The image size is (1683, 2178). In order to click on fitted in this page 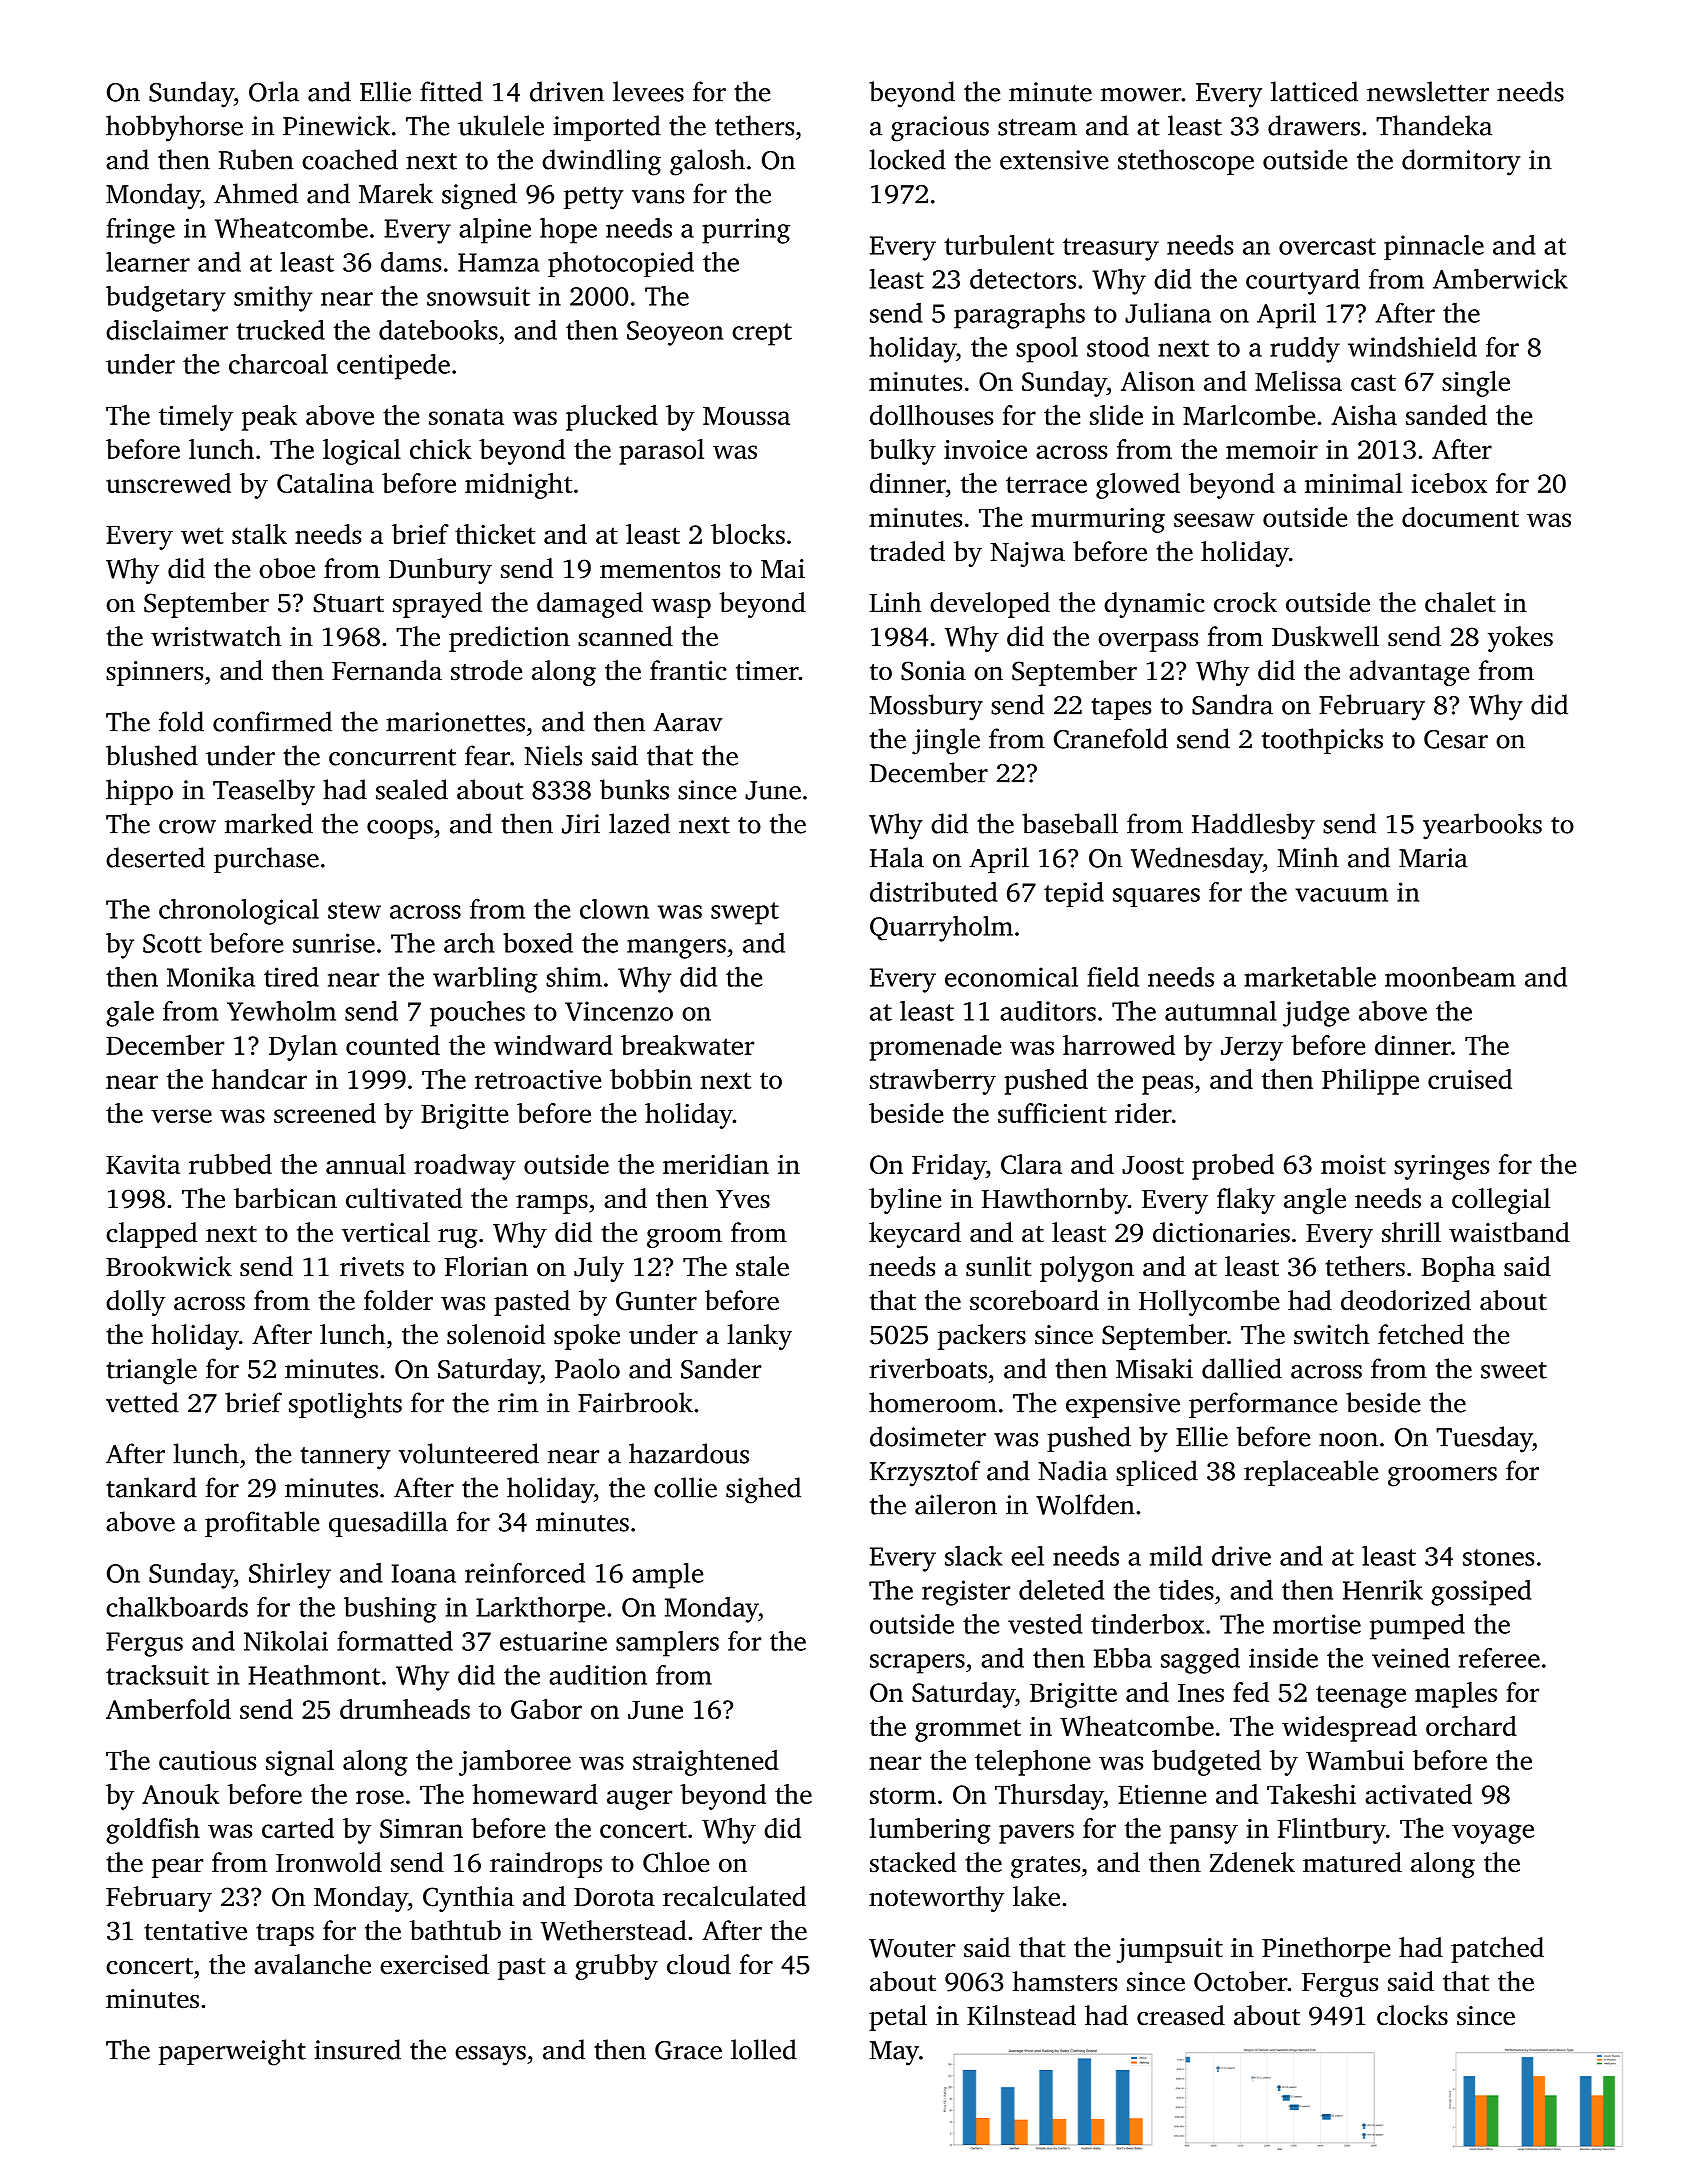, I will do `click(451, 91)`.
